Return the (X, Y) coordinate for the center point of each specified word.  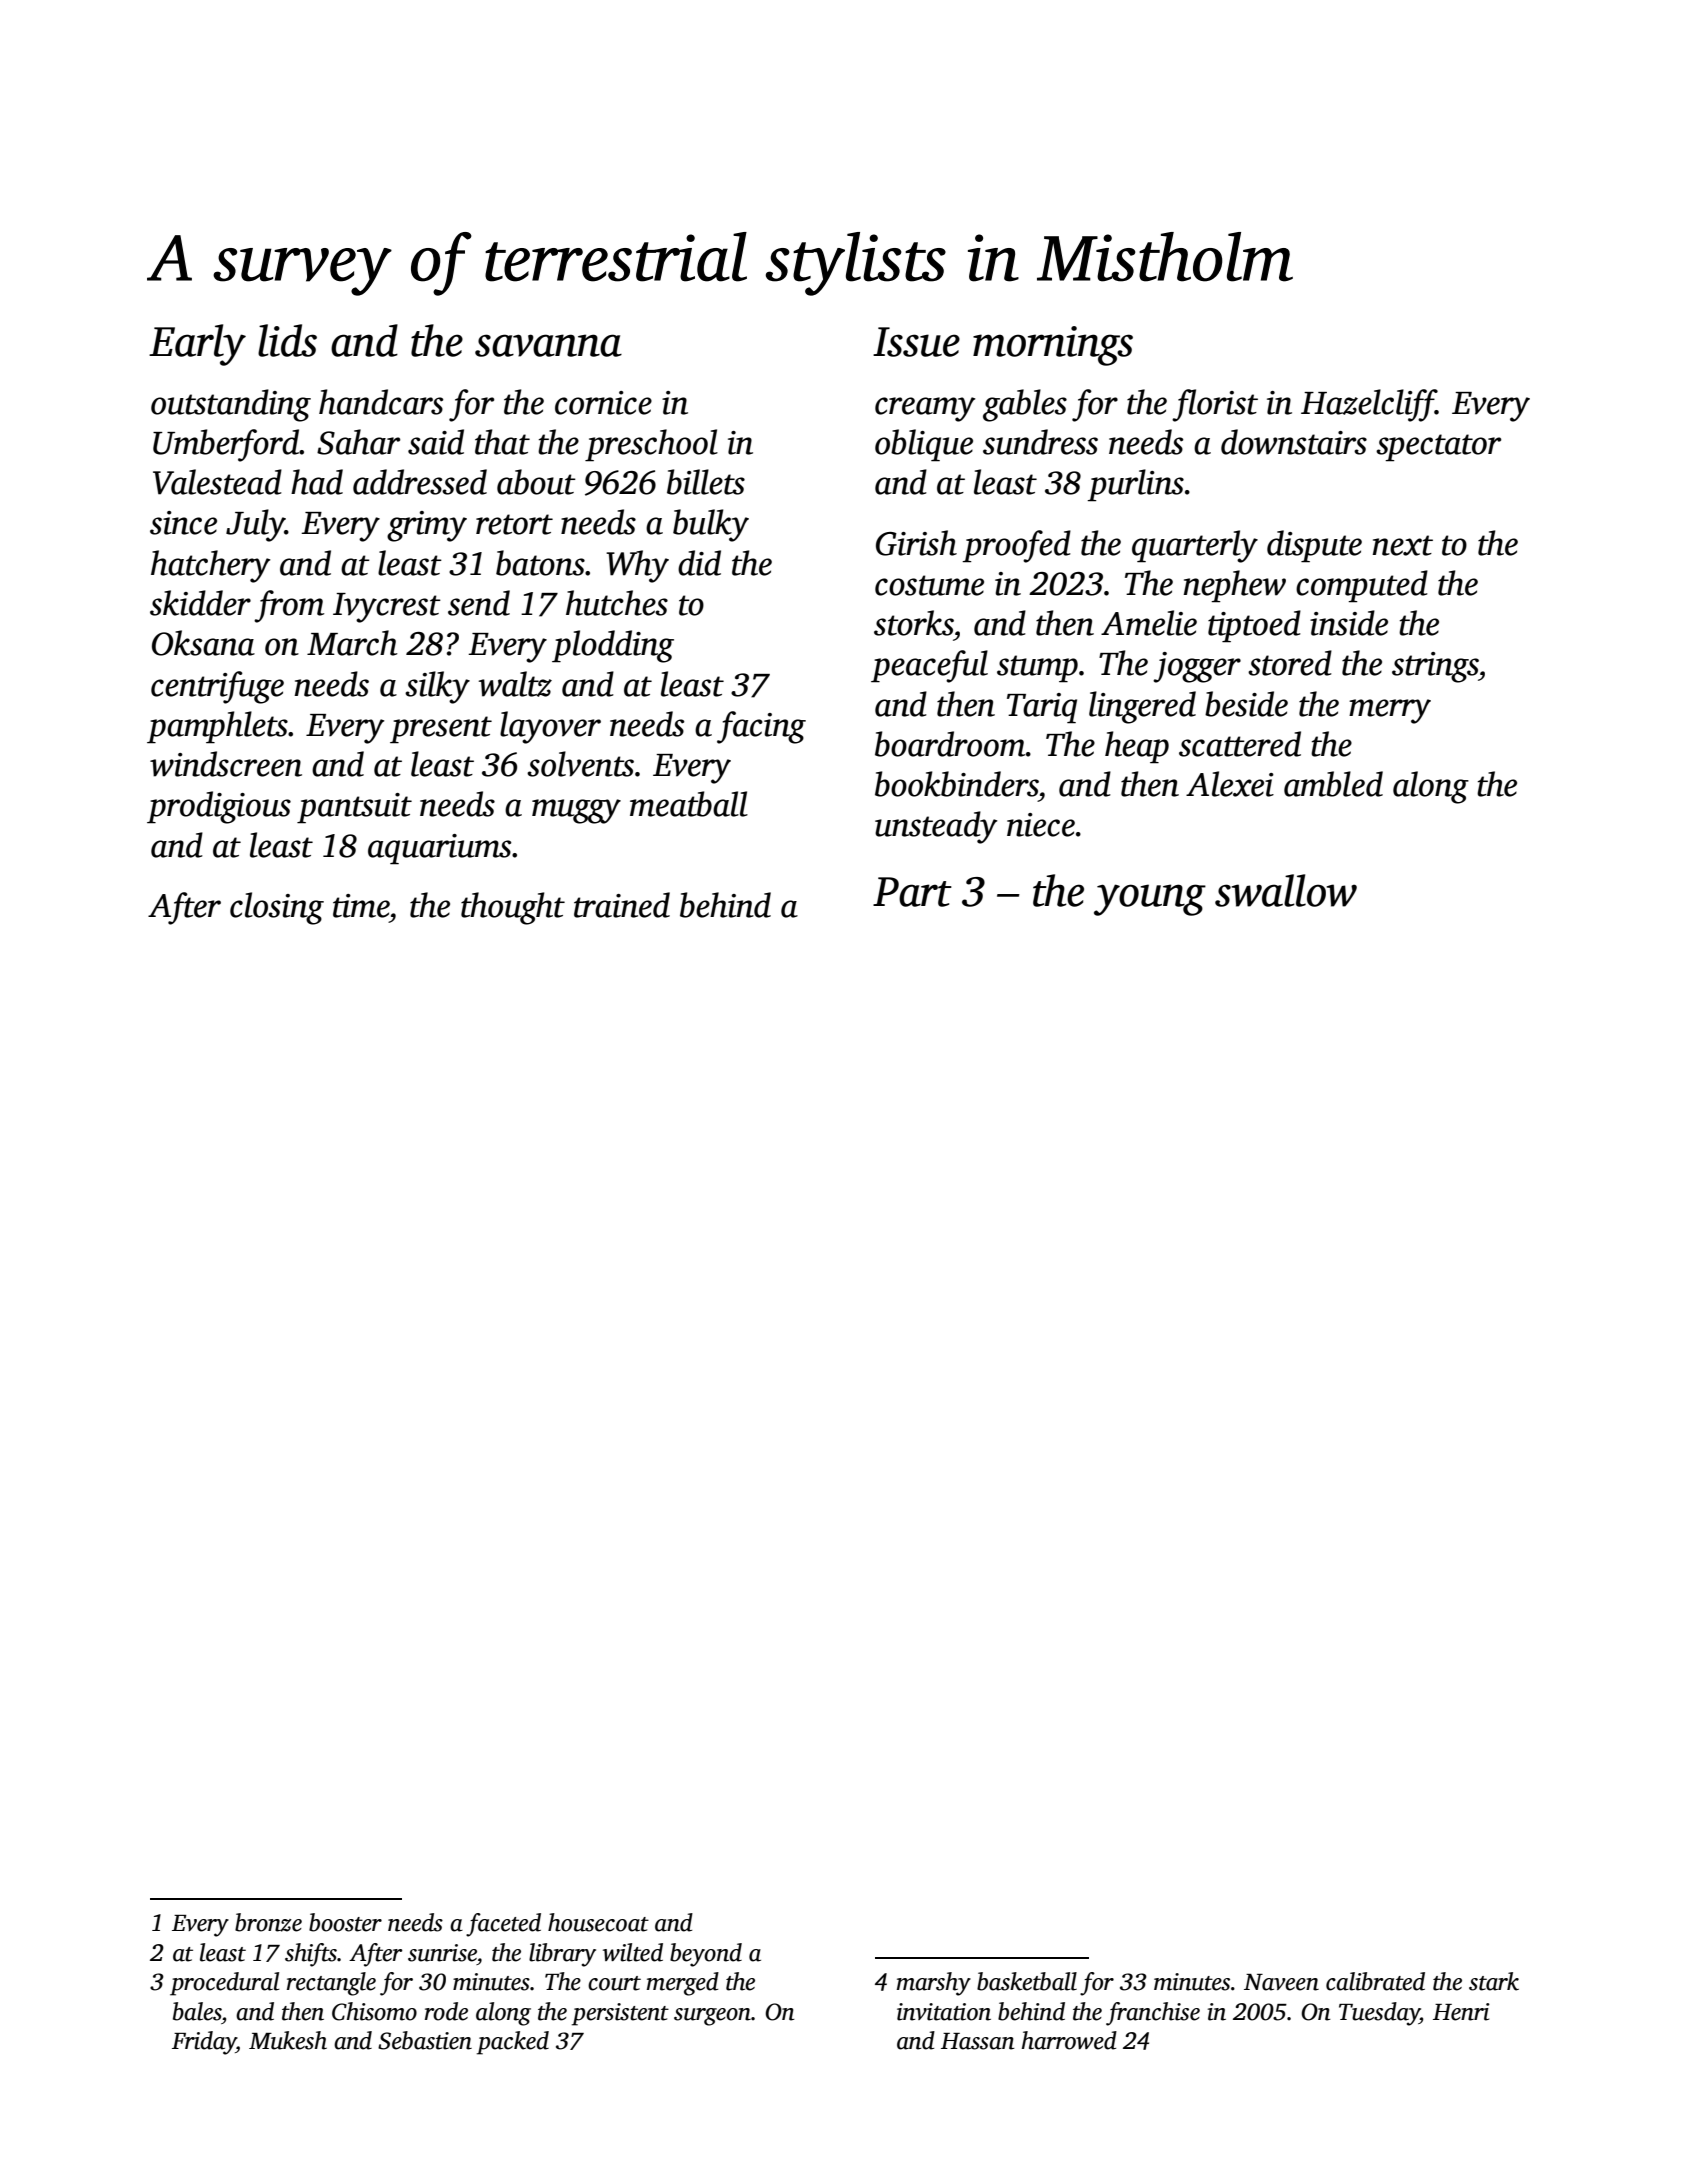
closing (277, 908)
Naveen (1281, 1982)
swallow (1286, 890)
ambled (1333, 784)
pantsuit (354, 808)
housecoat (598, 1922)
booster (345, 1922)
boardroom (950, 744)
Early (197, 345)
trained (622, 905)
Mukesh (288, 2040)
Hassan (978, 2041)
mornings (1053, 346)
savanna (548, 345)
